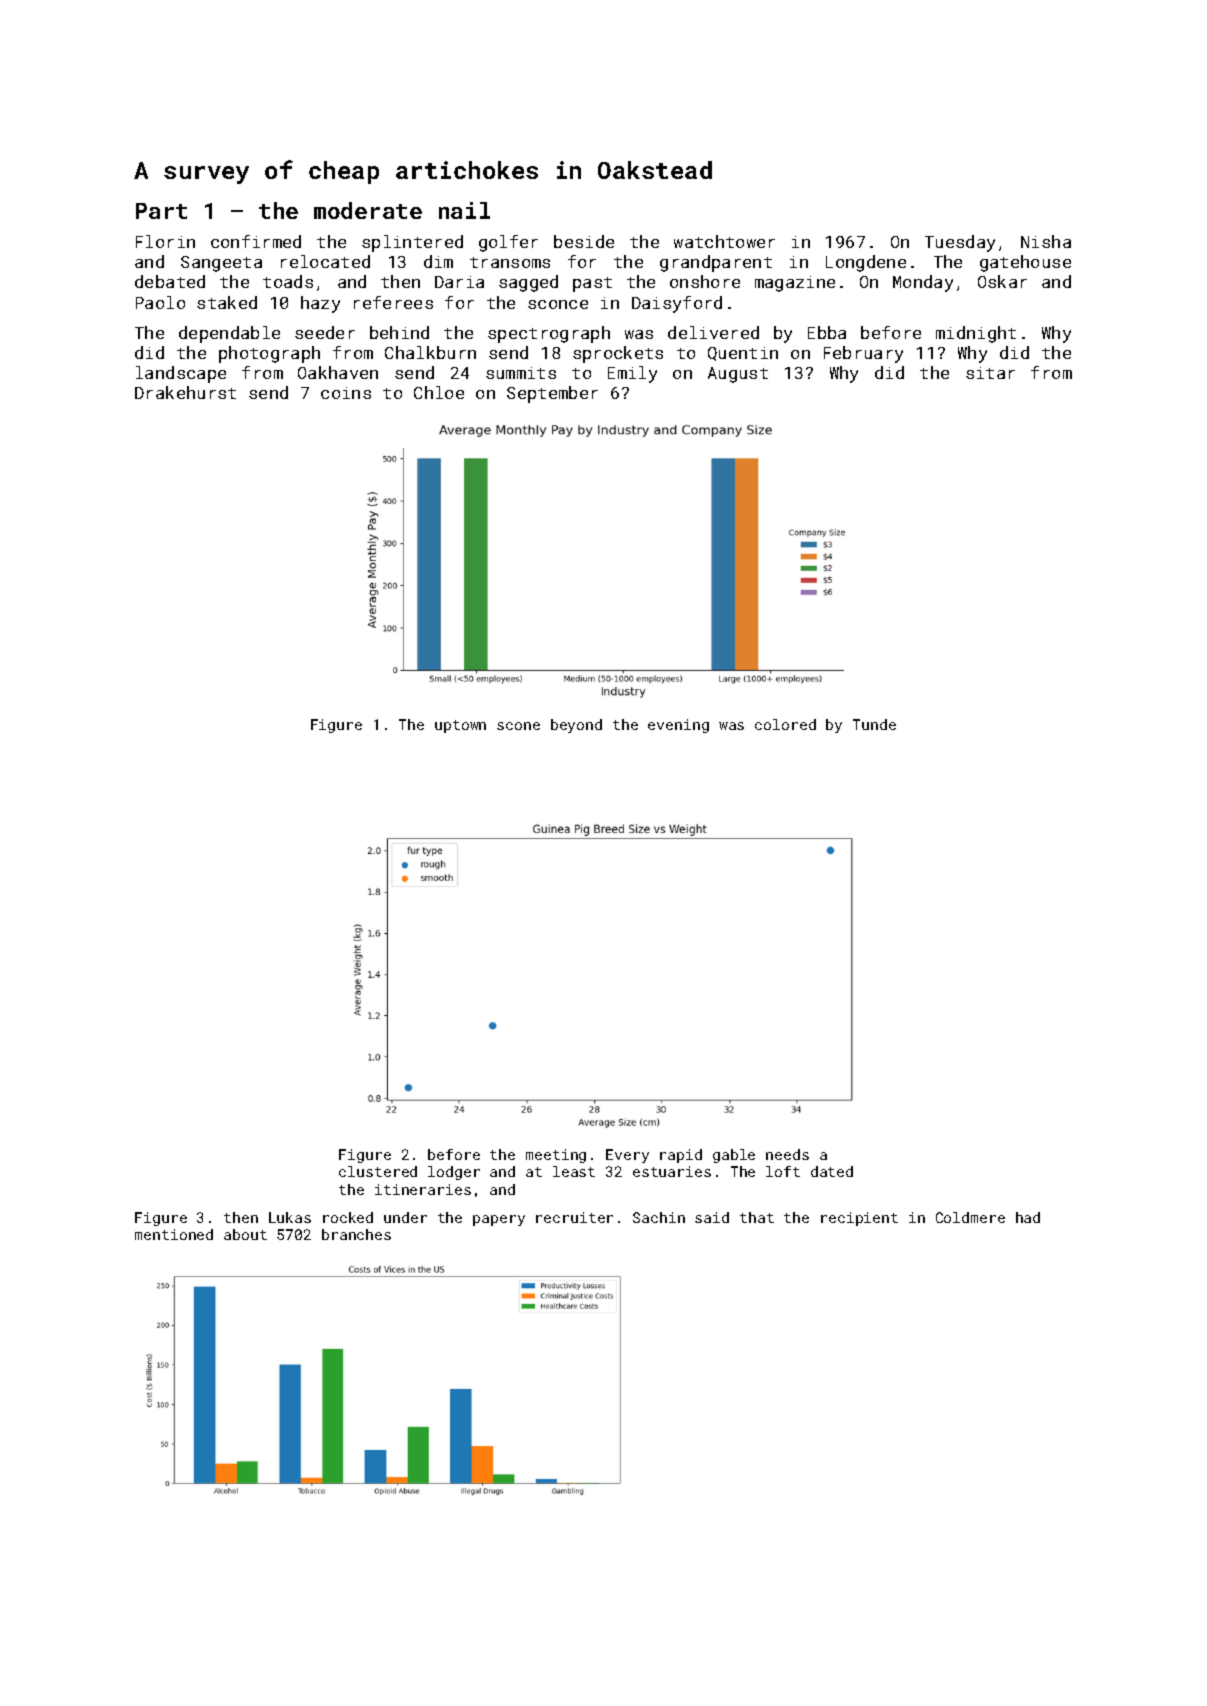  I want to click on sitar, so click(990, 373).
